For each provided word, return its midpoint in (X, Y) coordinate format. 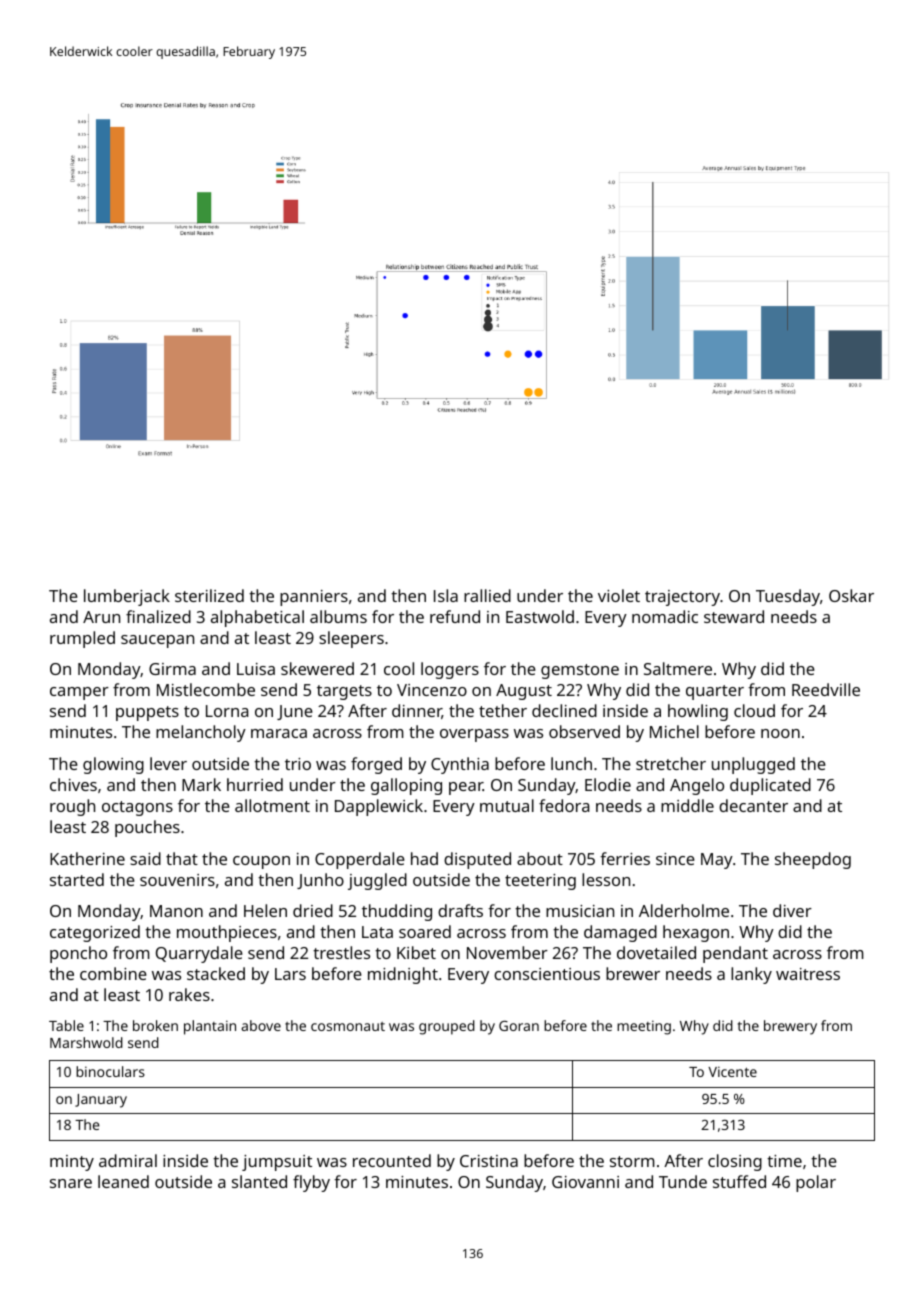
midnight (403, 975)
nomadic (665, 616)
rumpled (82, 639)
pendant (735, 954)
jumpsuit (277, 1163)
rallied (487, 595)
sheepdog (813, 860)
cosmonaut (348, 1026)
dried (313, 910)
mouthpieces (227, 933)
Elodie (608, 784)
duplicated (770, 786)
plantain (210, 1027)
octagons (137, 808)
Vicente (732, 1071)
